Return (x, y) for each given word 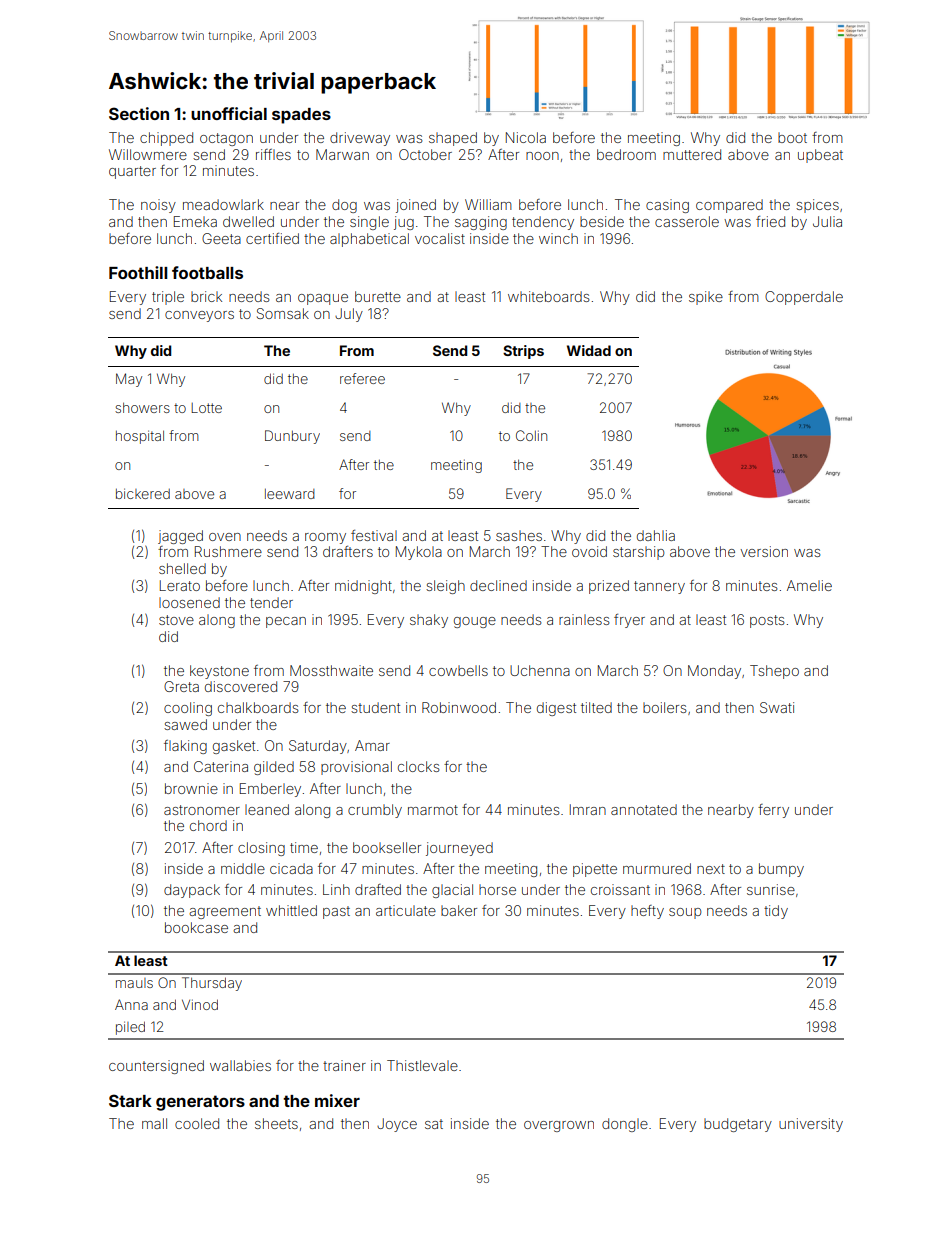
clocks (419, 766)
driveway (360, 139)
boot (792, 137)
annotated (644, 809)
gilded (274, 768)
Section (139, 113)
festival (374, 535)
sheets (276, 1123)
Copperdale (804, 298)
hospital (140, 437)
